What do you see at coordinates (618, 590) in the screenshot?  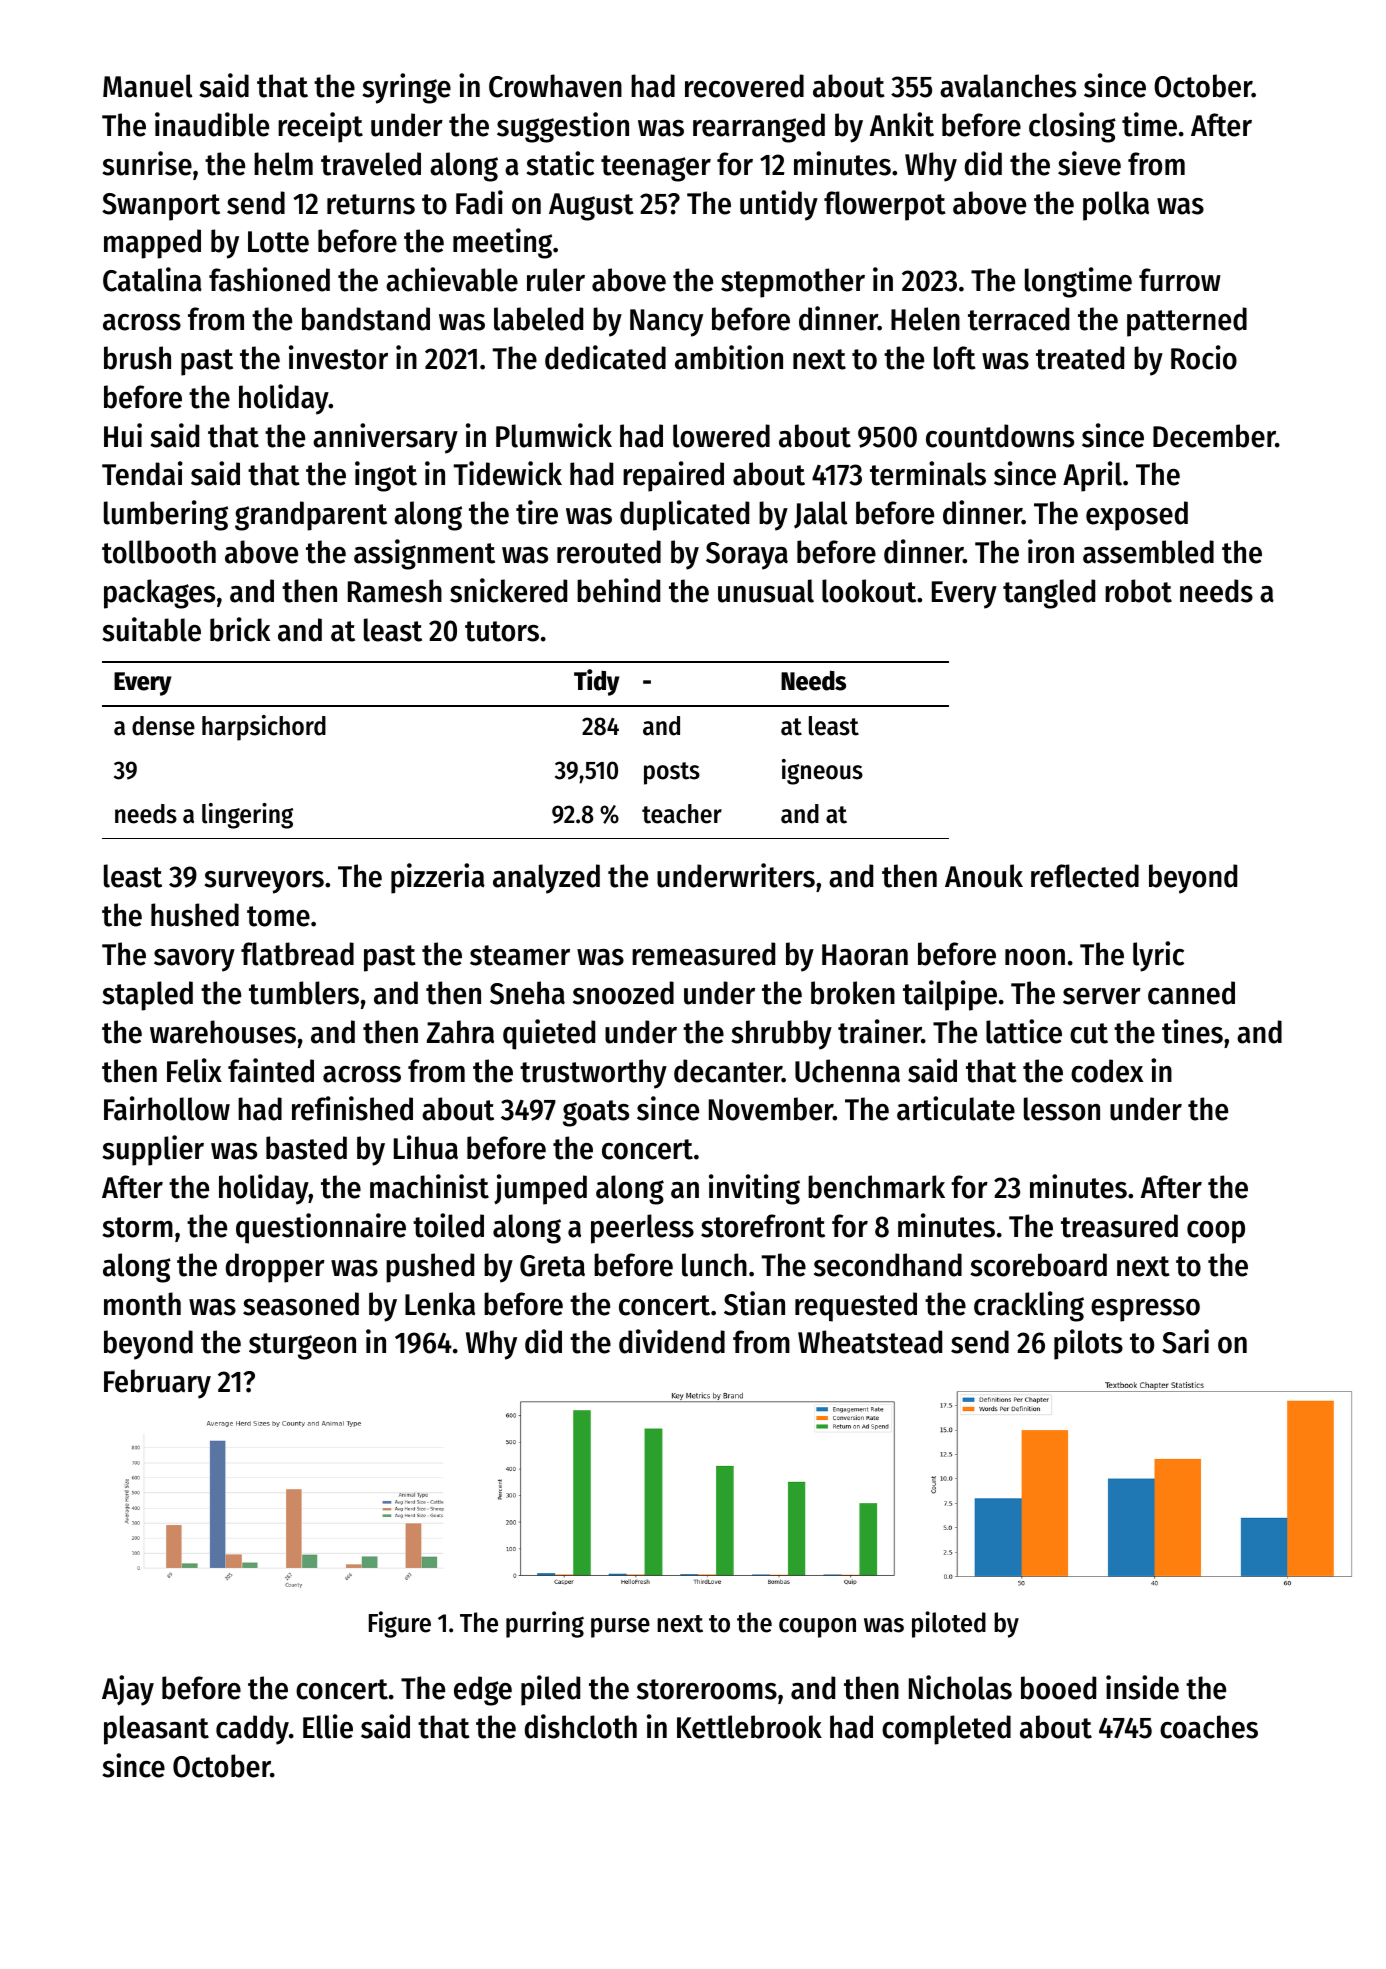 I see `behind` at bounding box center [618, 590].
